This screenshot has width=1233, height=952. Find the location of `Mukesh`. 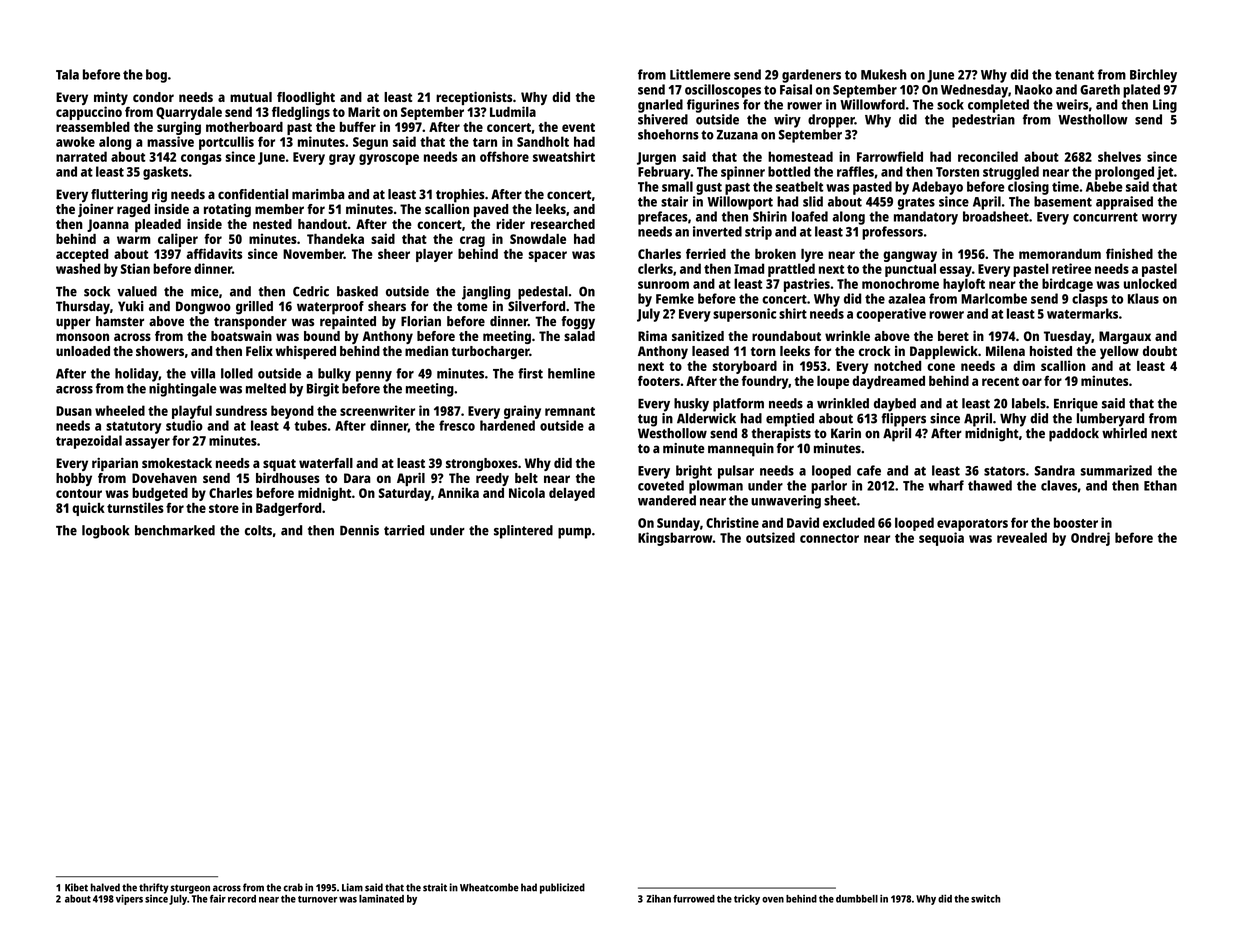

Mukesh is located at coordinates (884, 74).
